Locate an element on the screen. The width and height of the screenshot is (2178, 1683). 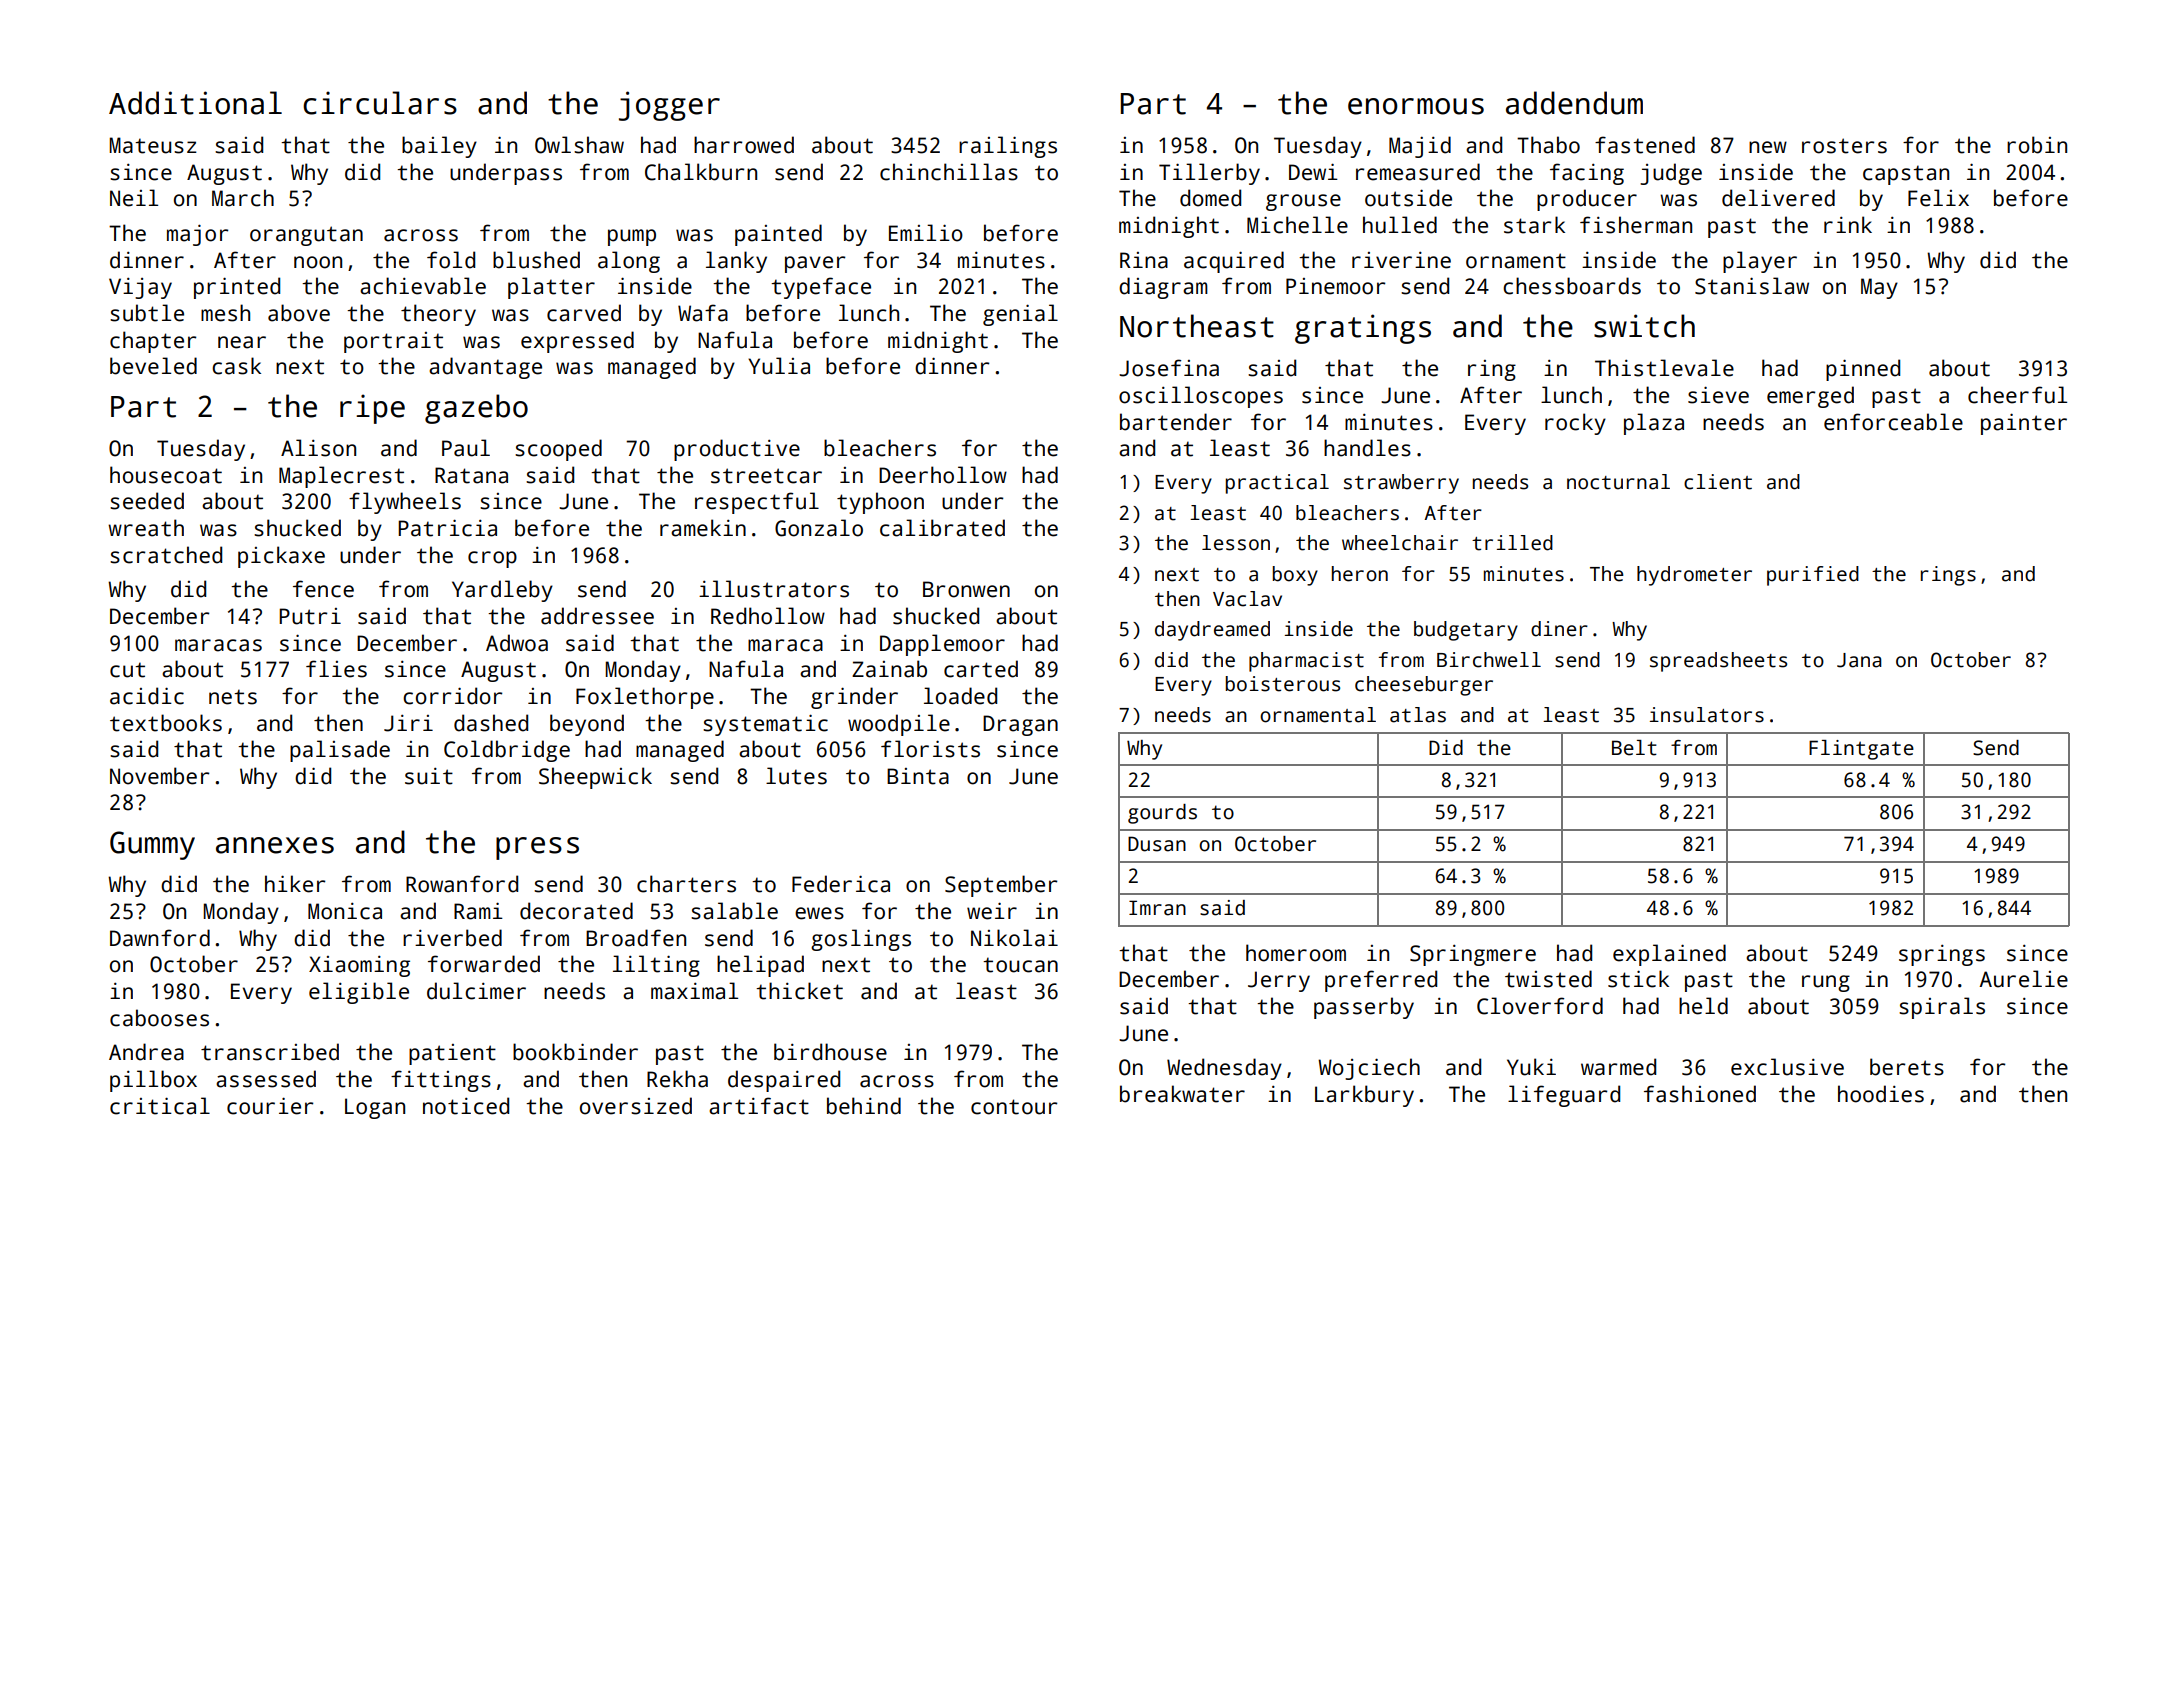
enormous is located at coordinates (1416, 106).
